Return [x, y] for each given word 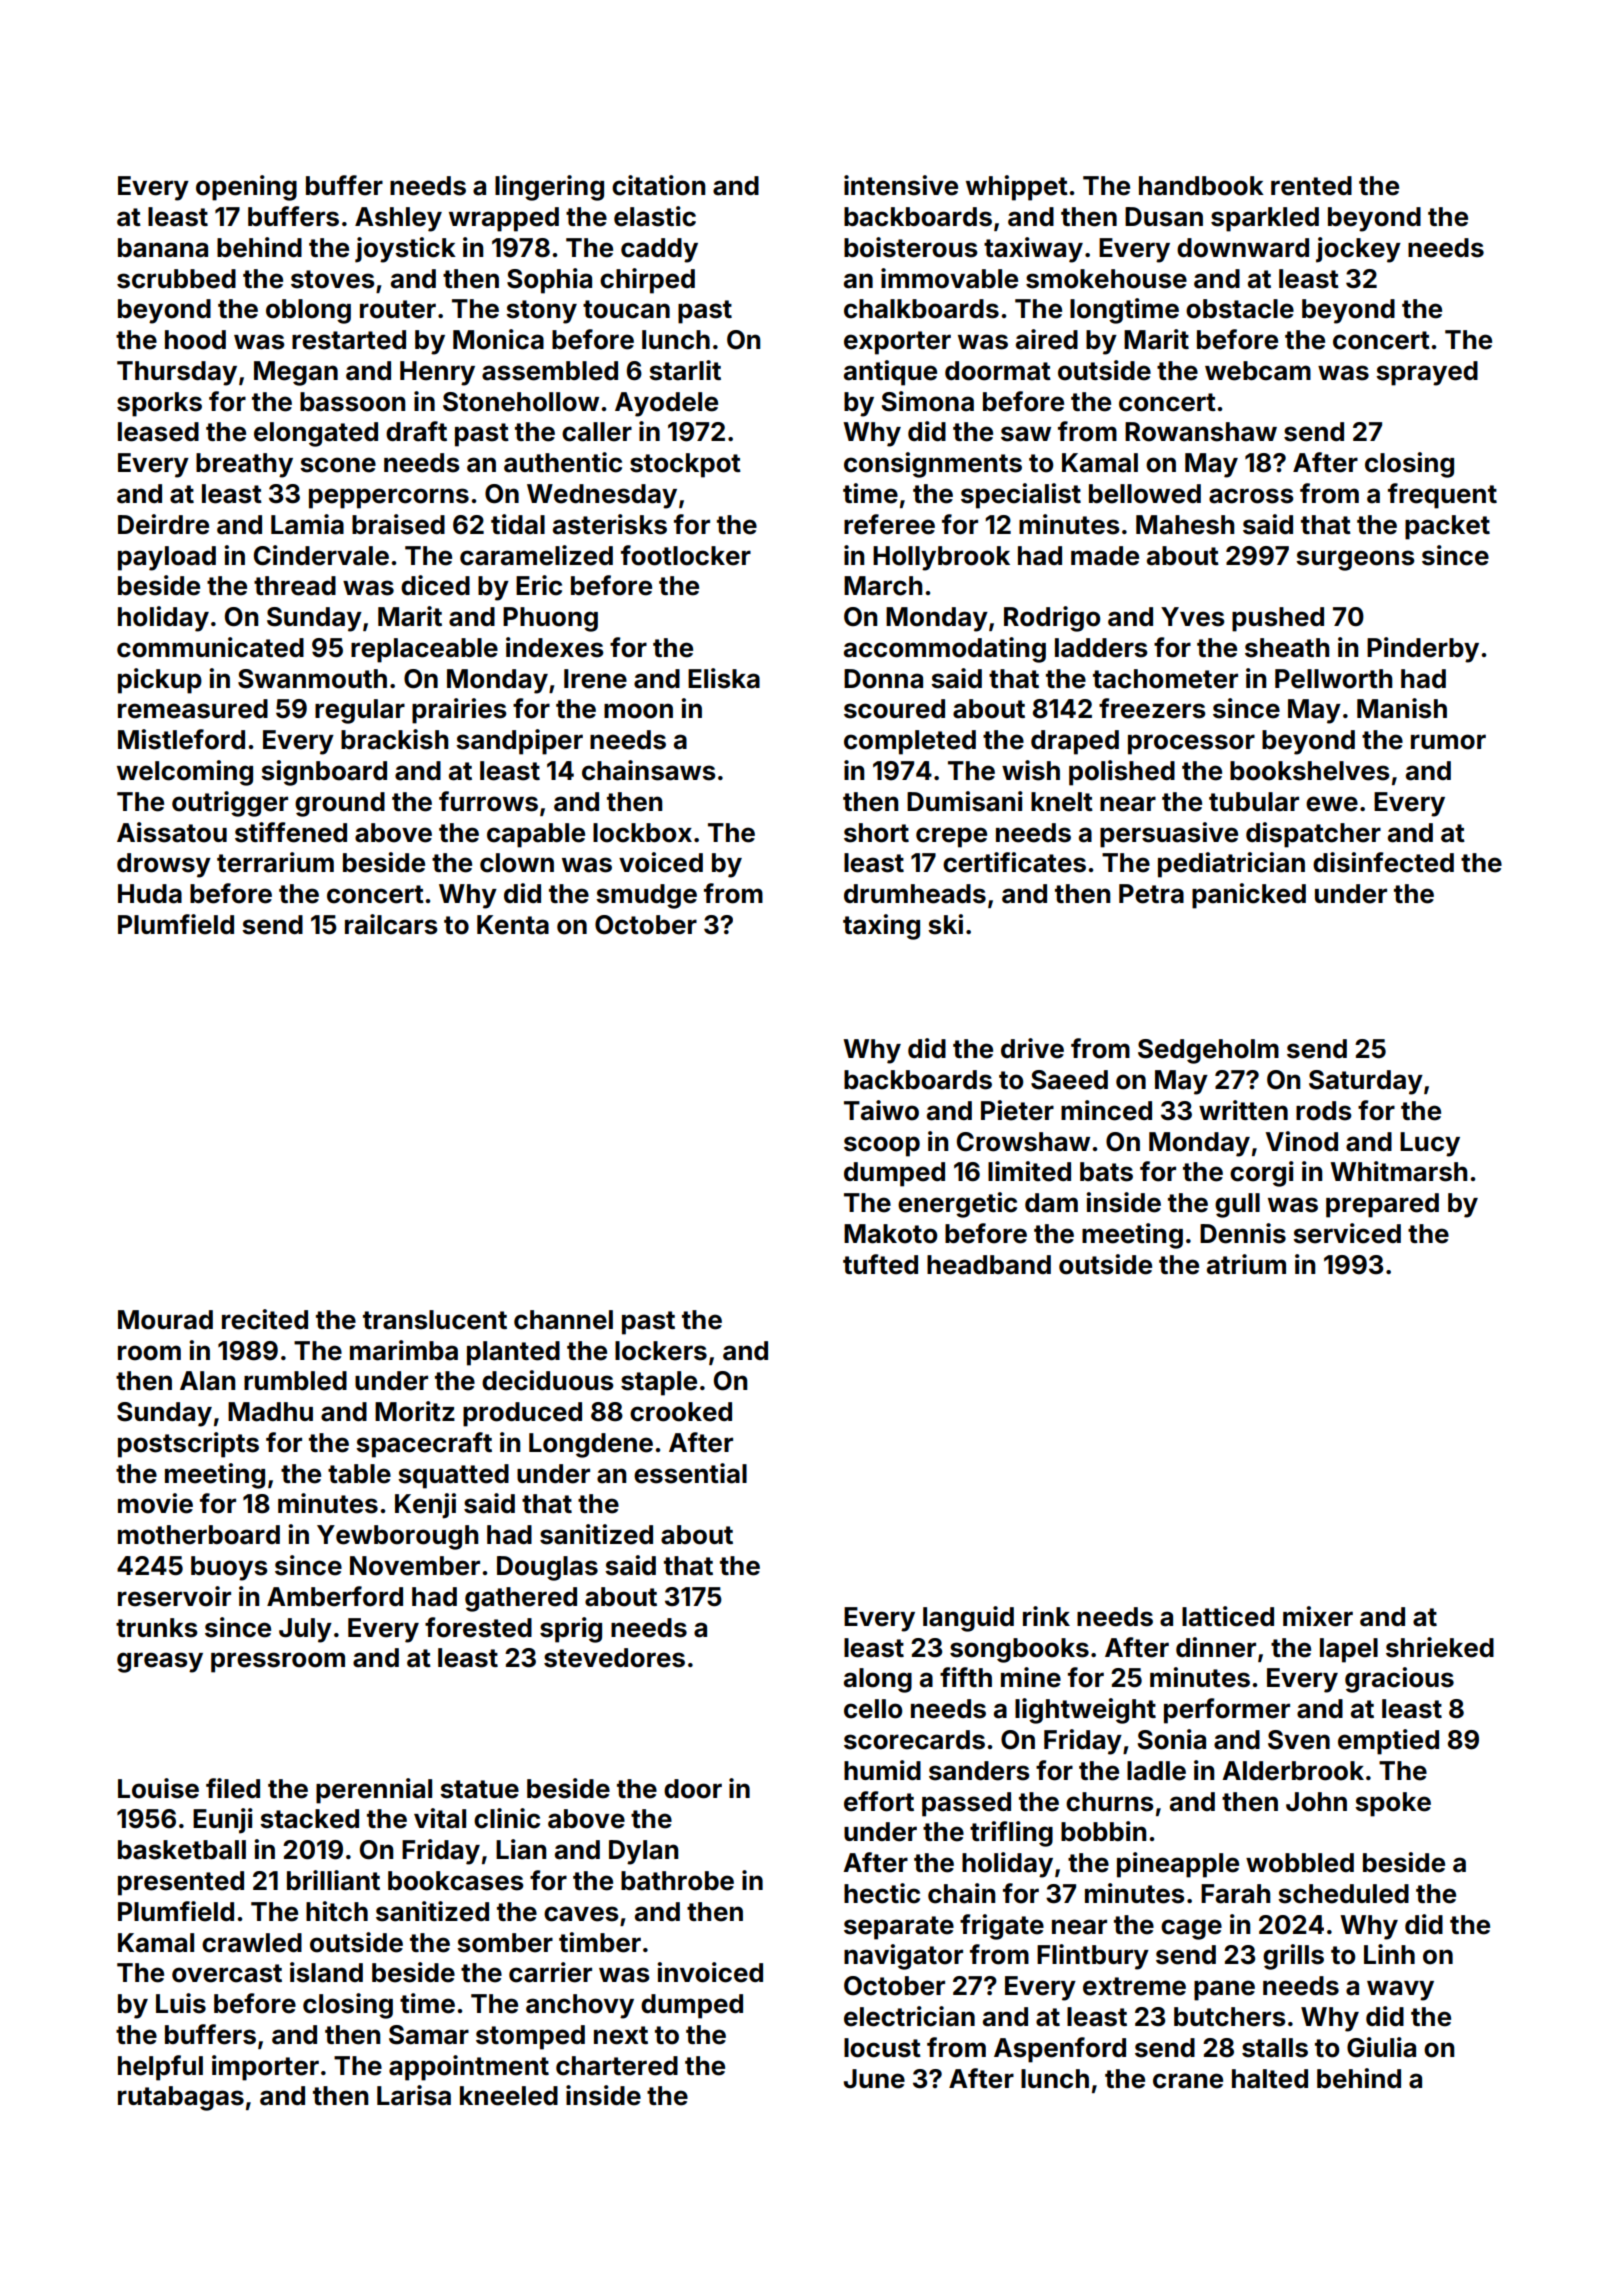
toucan [626, 309]
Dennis [1243, 1233]
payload [167, 558]
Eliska [724, 678]
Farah [1235, 1894]
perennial [374, 1791]
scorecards [914, 1740]
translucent [435, 1320]
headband [989, 1265]
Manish [1402, 708]
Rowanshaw [1201, 432]
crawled [252, 1943]
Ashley [398, 219]
